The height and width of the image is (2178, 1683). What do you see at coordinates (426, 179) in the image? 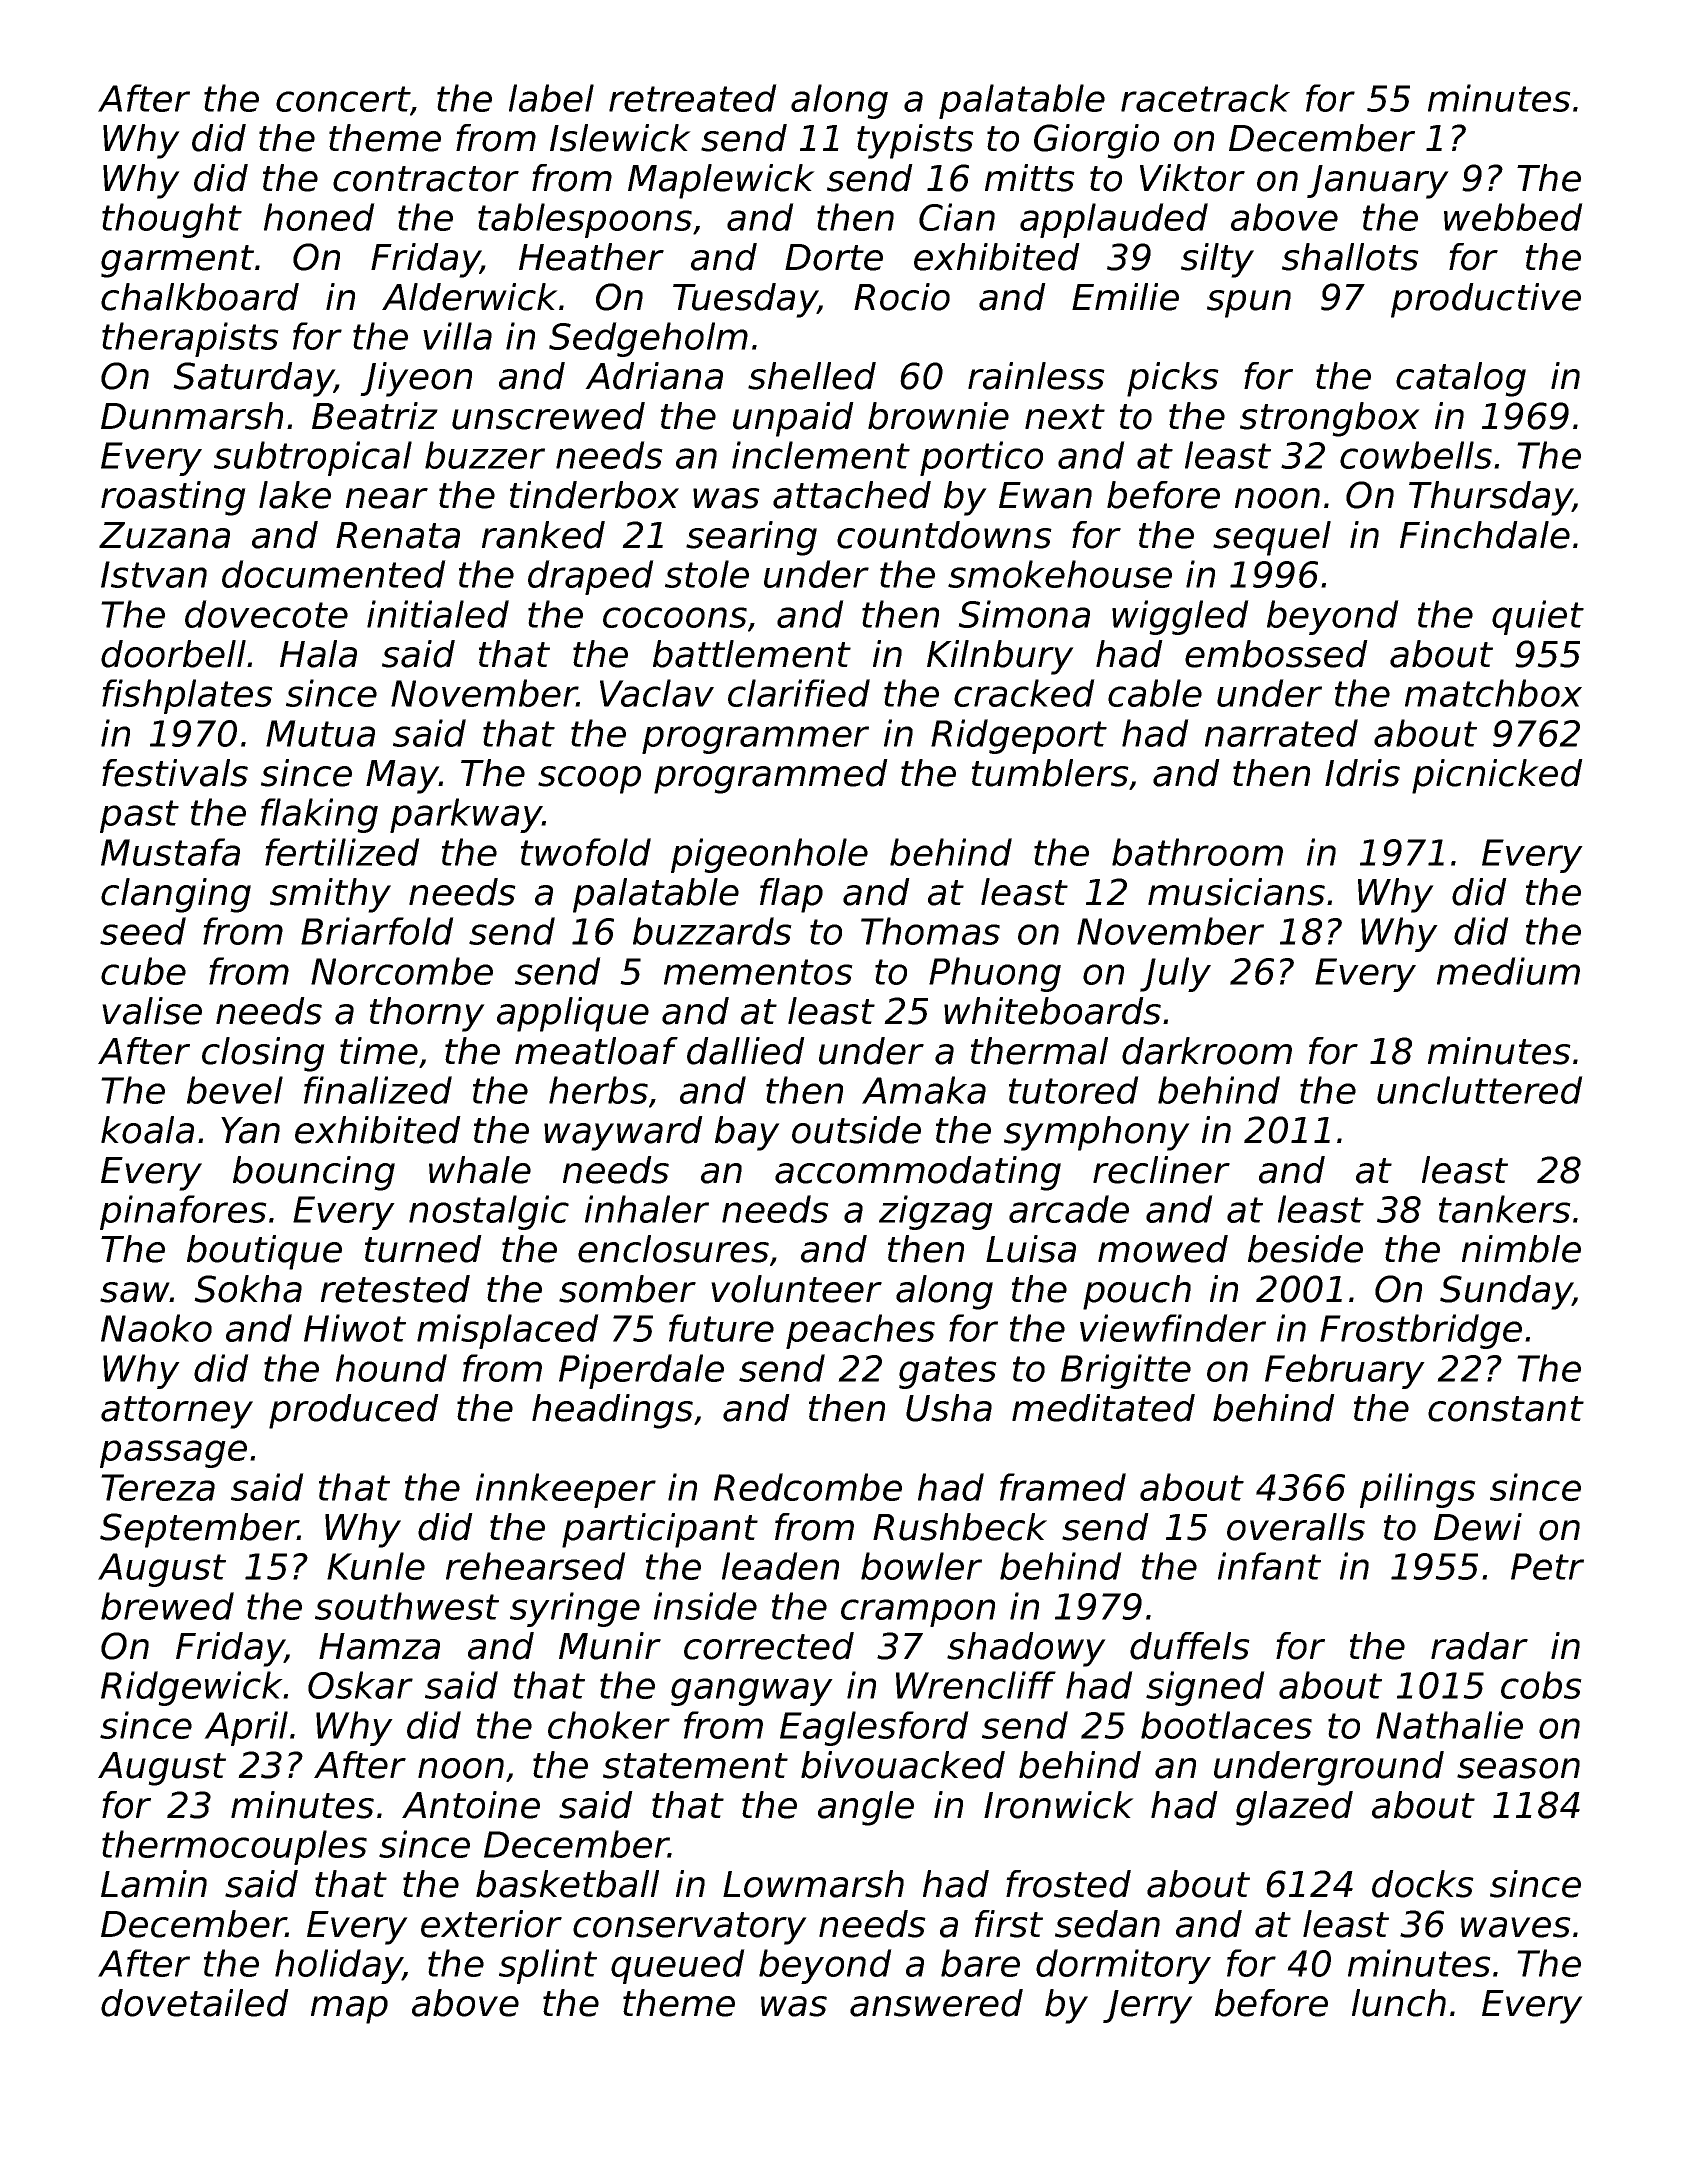
I see `contractor` at bounding box center [426, 179].
